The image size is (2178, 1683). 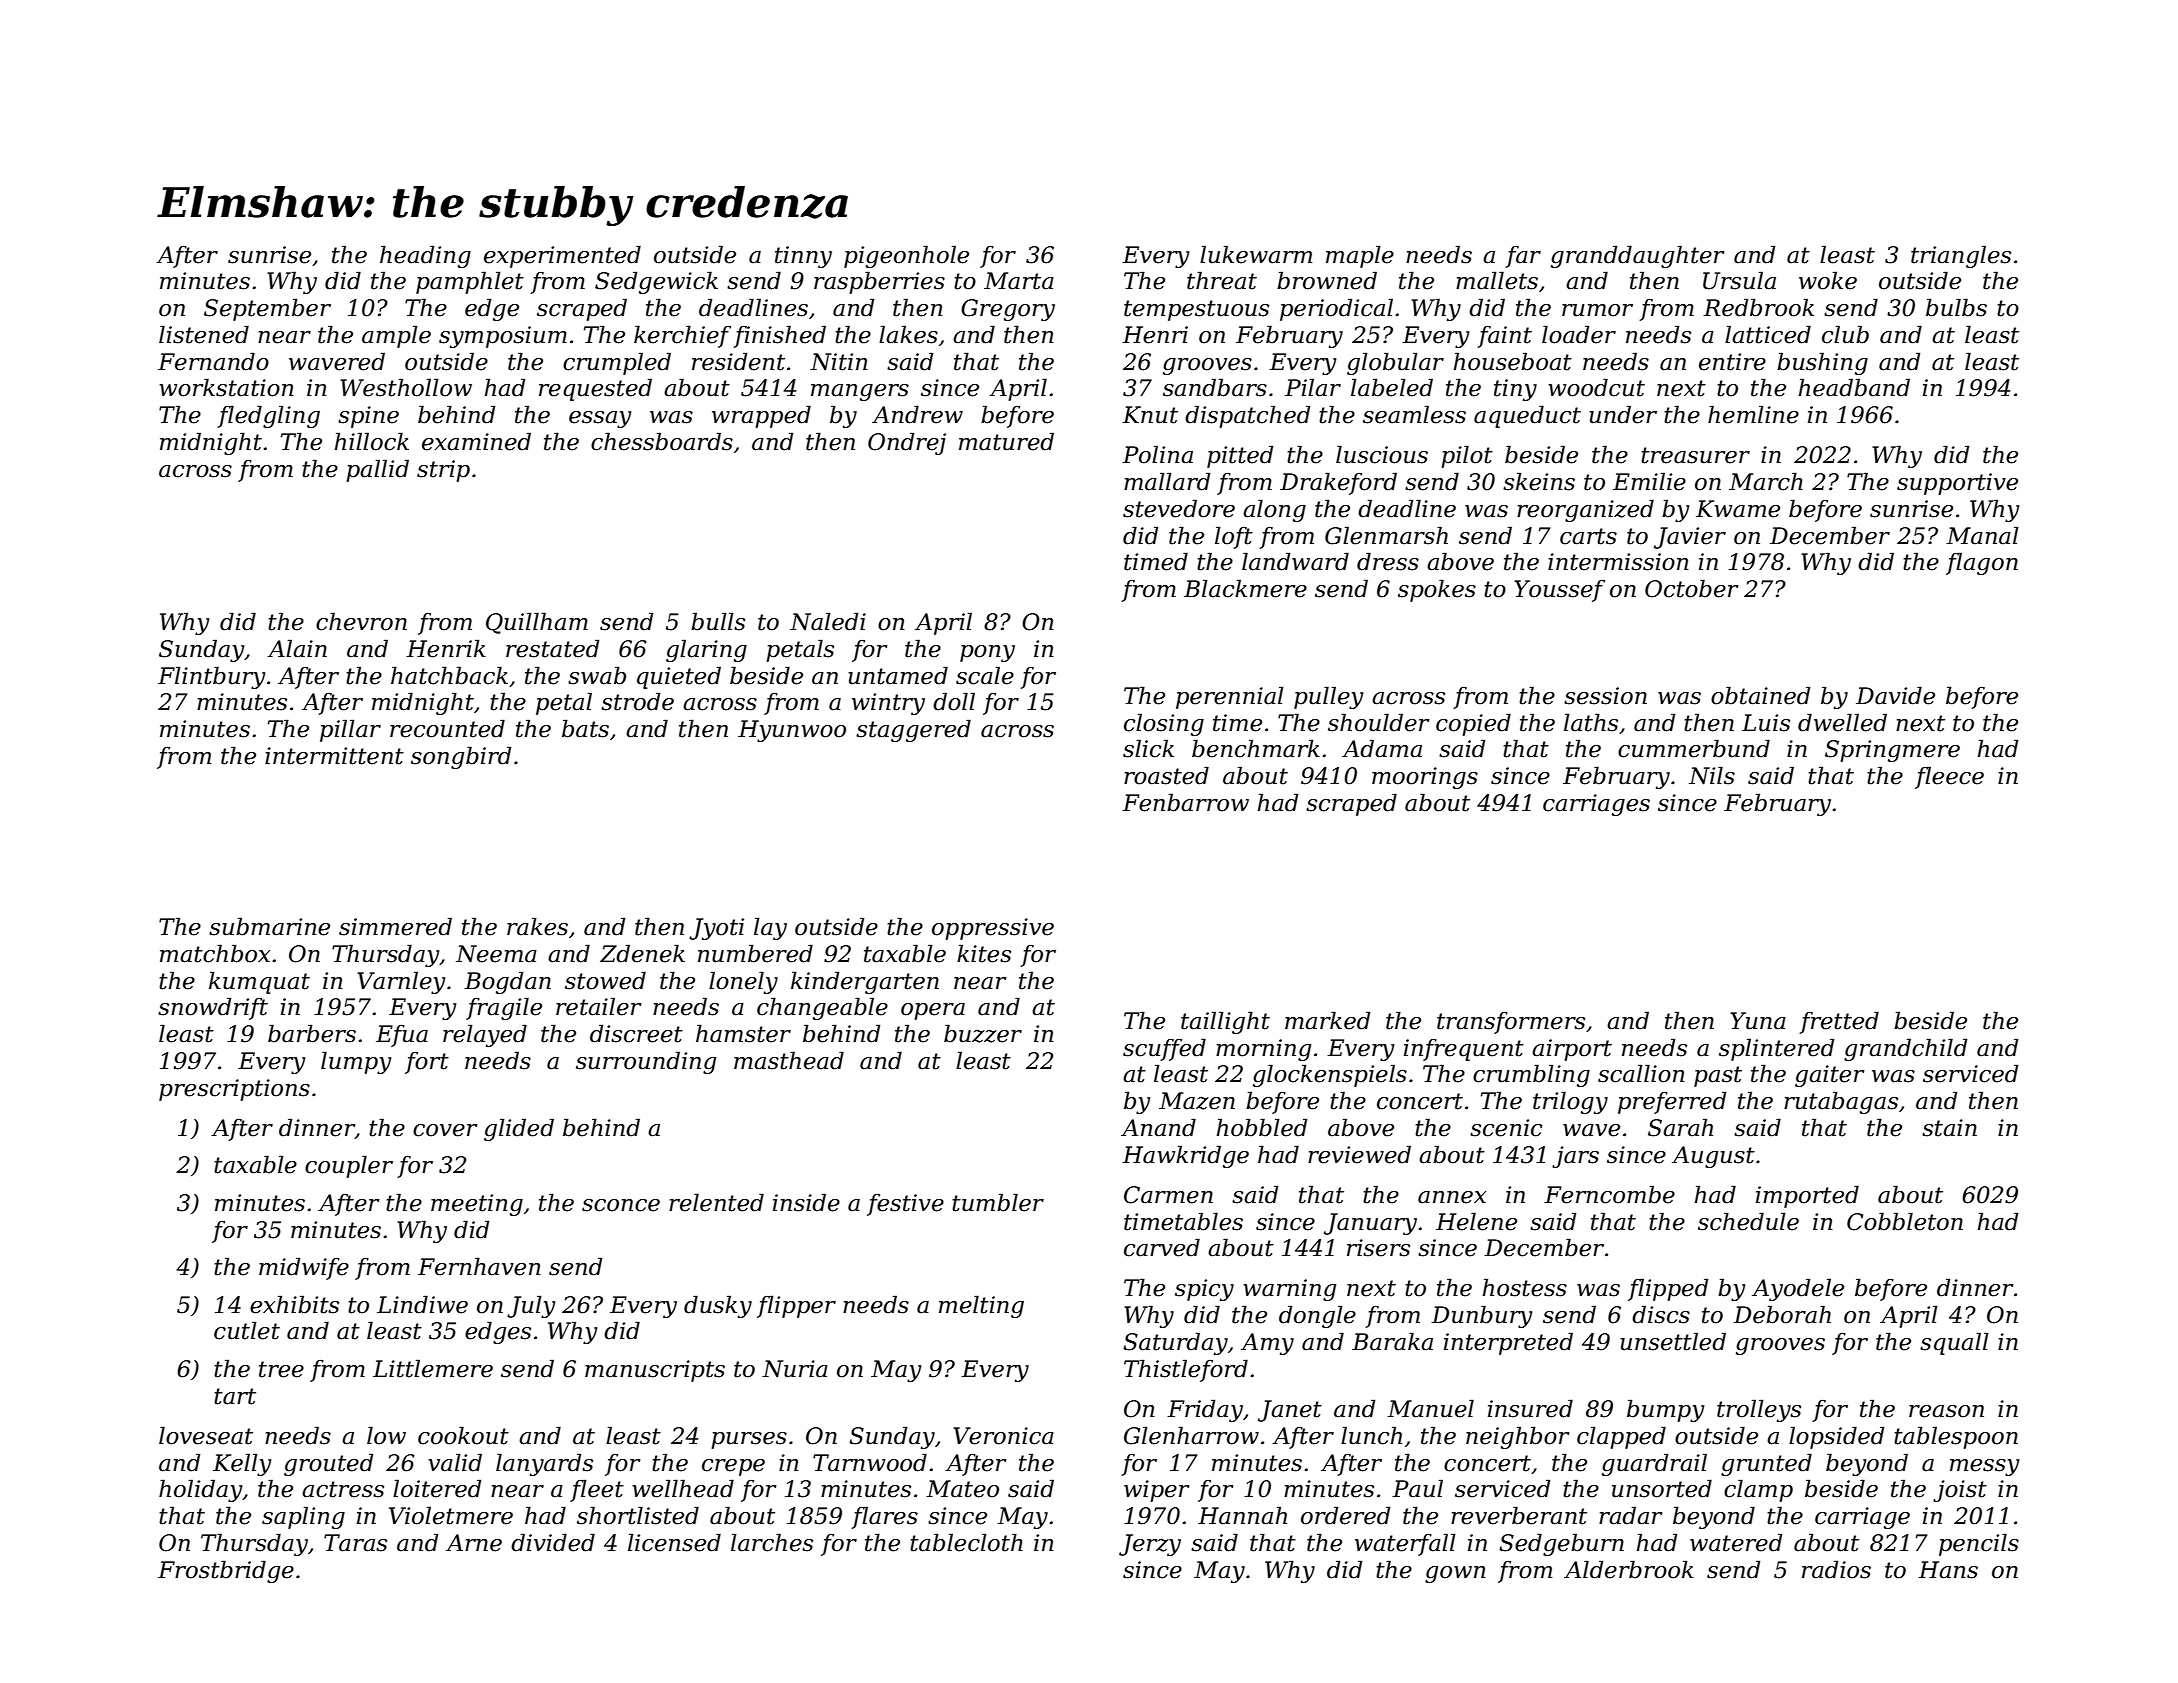 What do you see at coordinates (1982, 563) in the document?
I see `flagon` at bounding box center [1982, 563].
